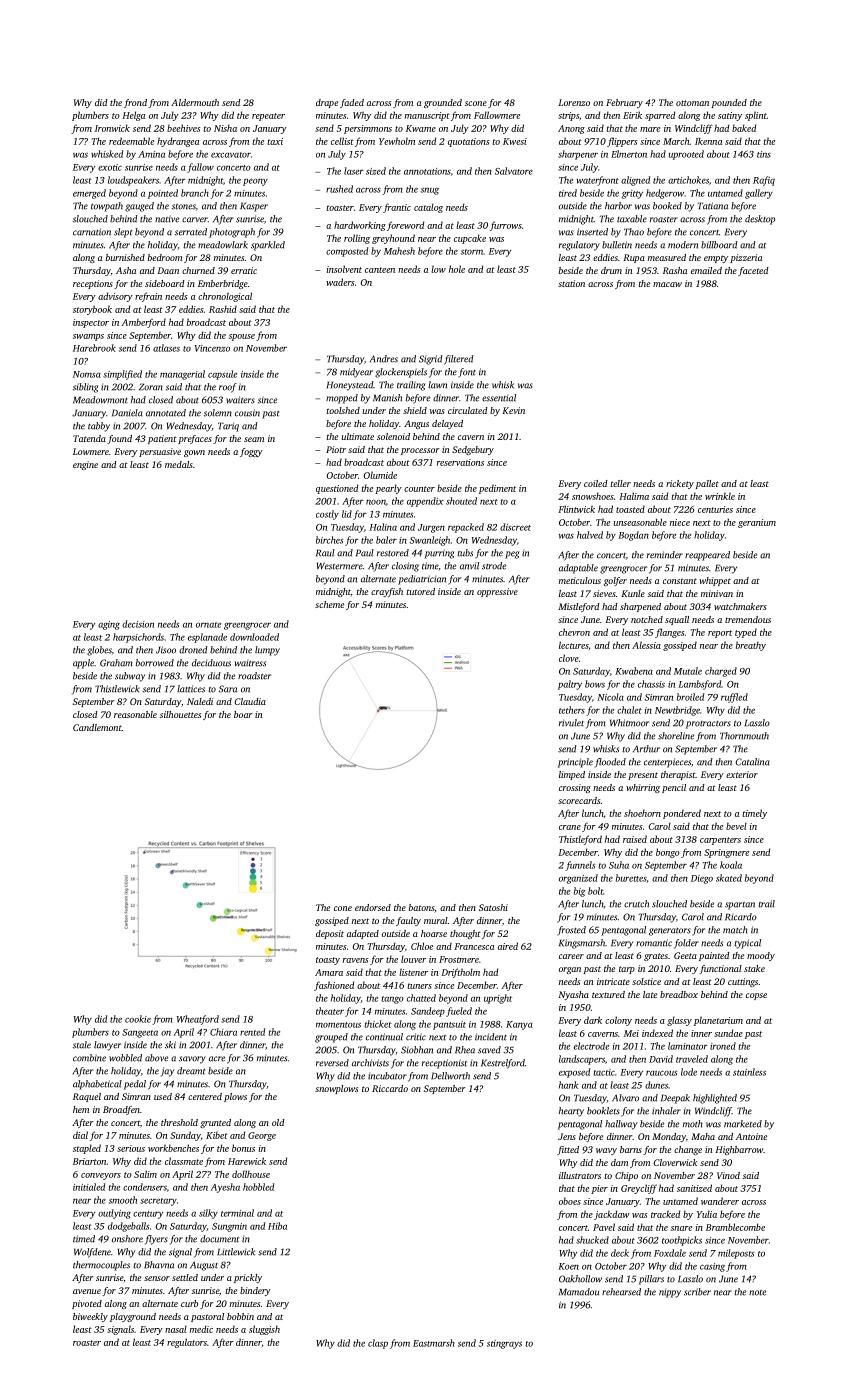  Describe the element at coordinates (742, 774) in the screenshot. I see `exterior` at that location.
